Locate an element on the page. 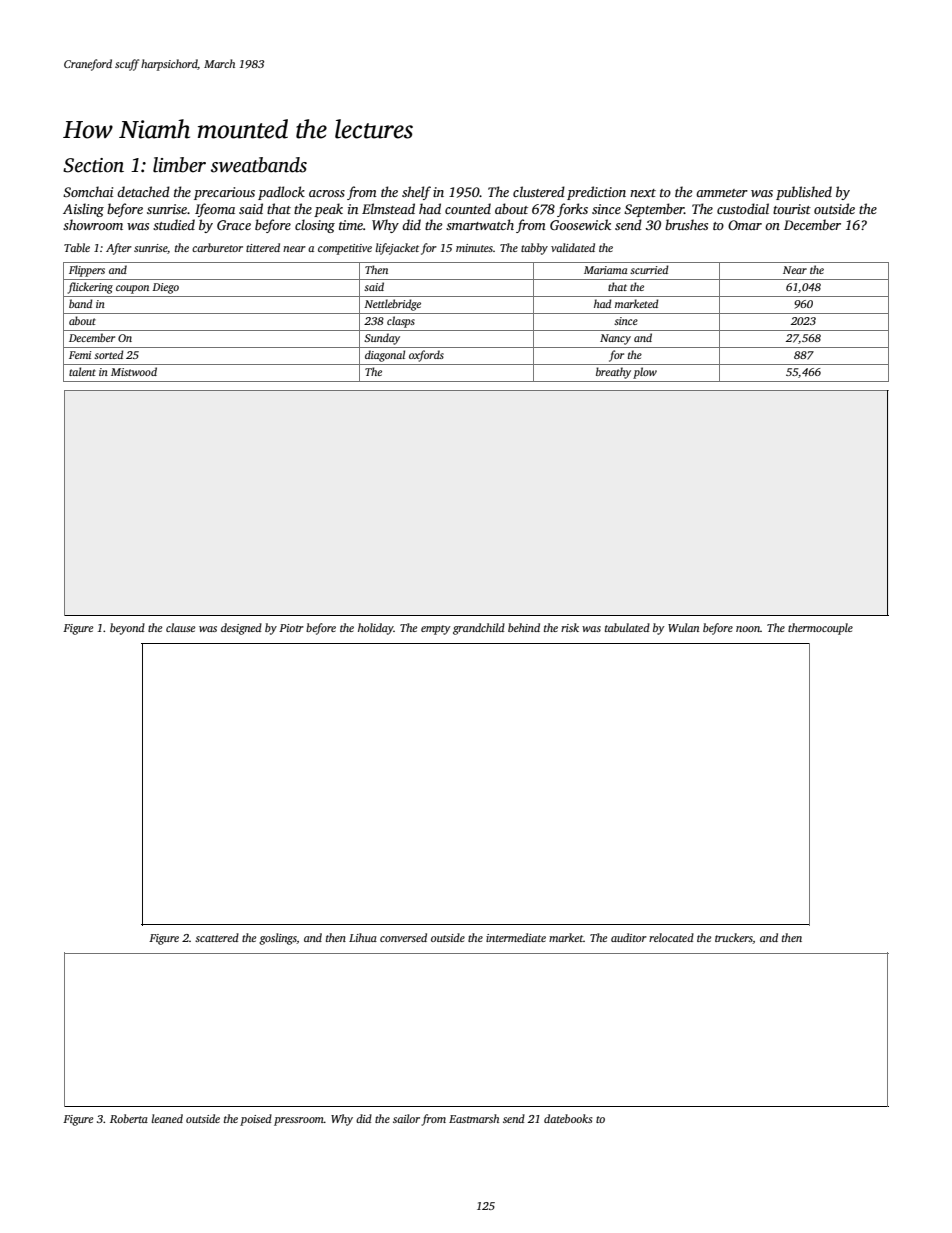  grandchild is located at coordinates (479, 629).
